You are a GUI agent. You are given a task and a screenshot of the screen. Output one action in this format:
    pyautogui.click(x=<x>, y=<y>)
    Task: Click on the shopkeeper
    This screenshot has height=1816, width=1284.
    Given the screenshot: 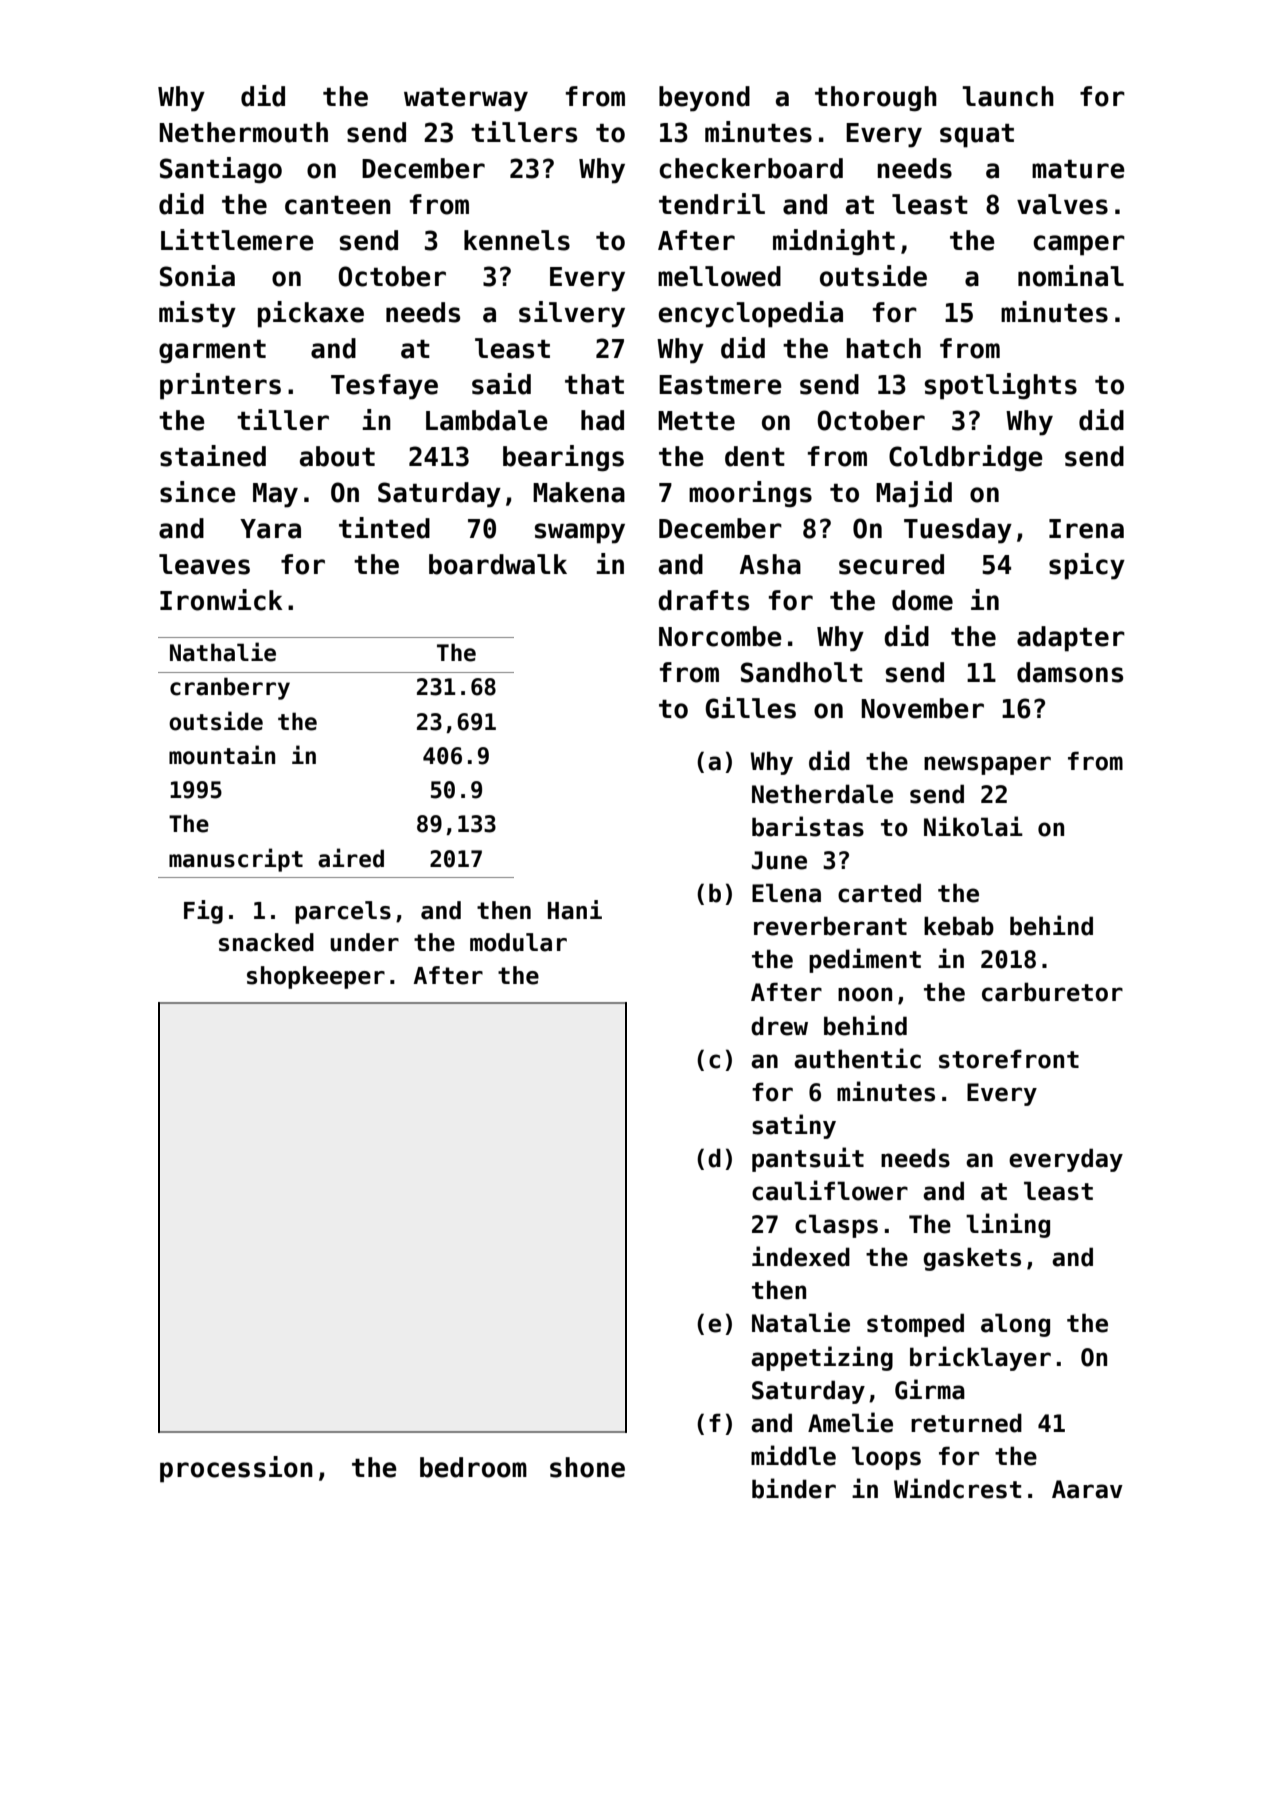 What is the action you would take?
    pyautogui.click(x=316, y=977)
